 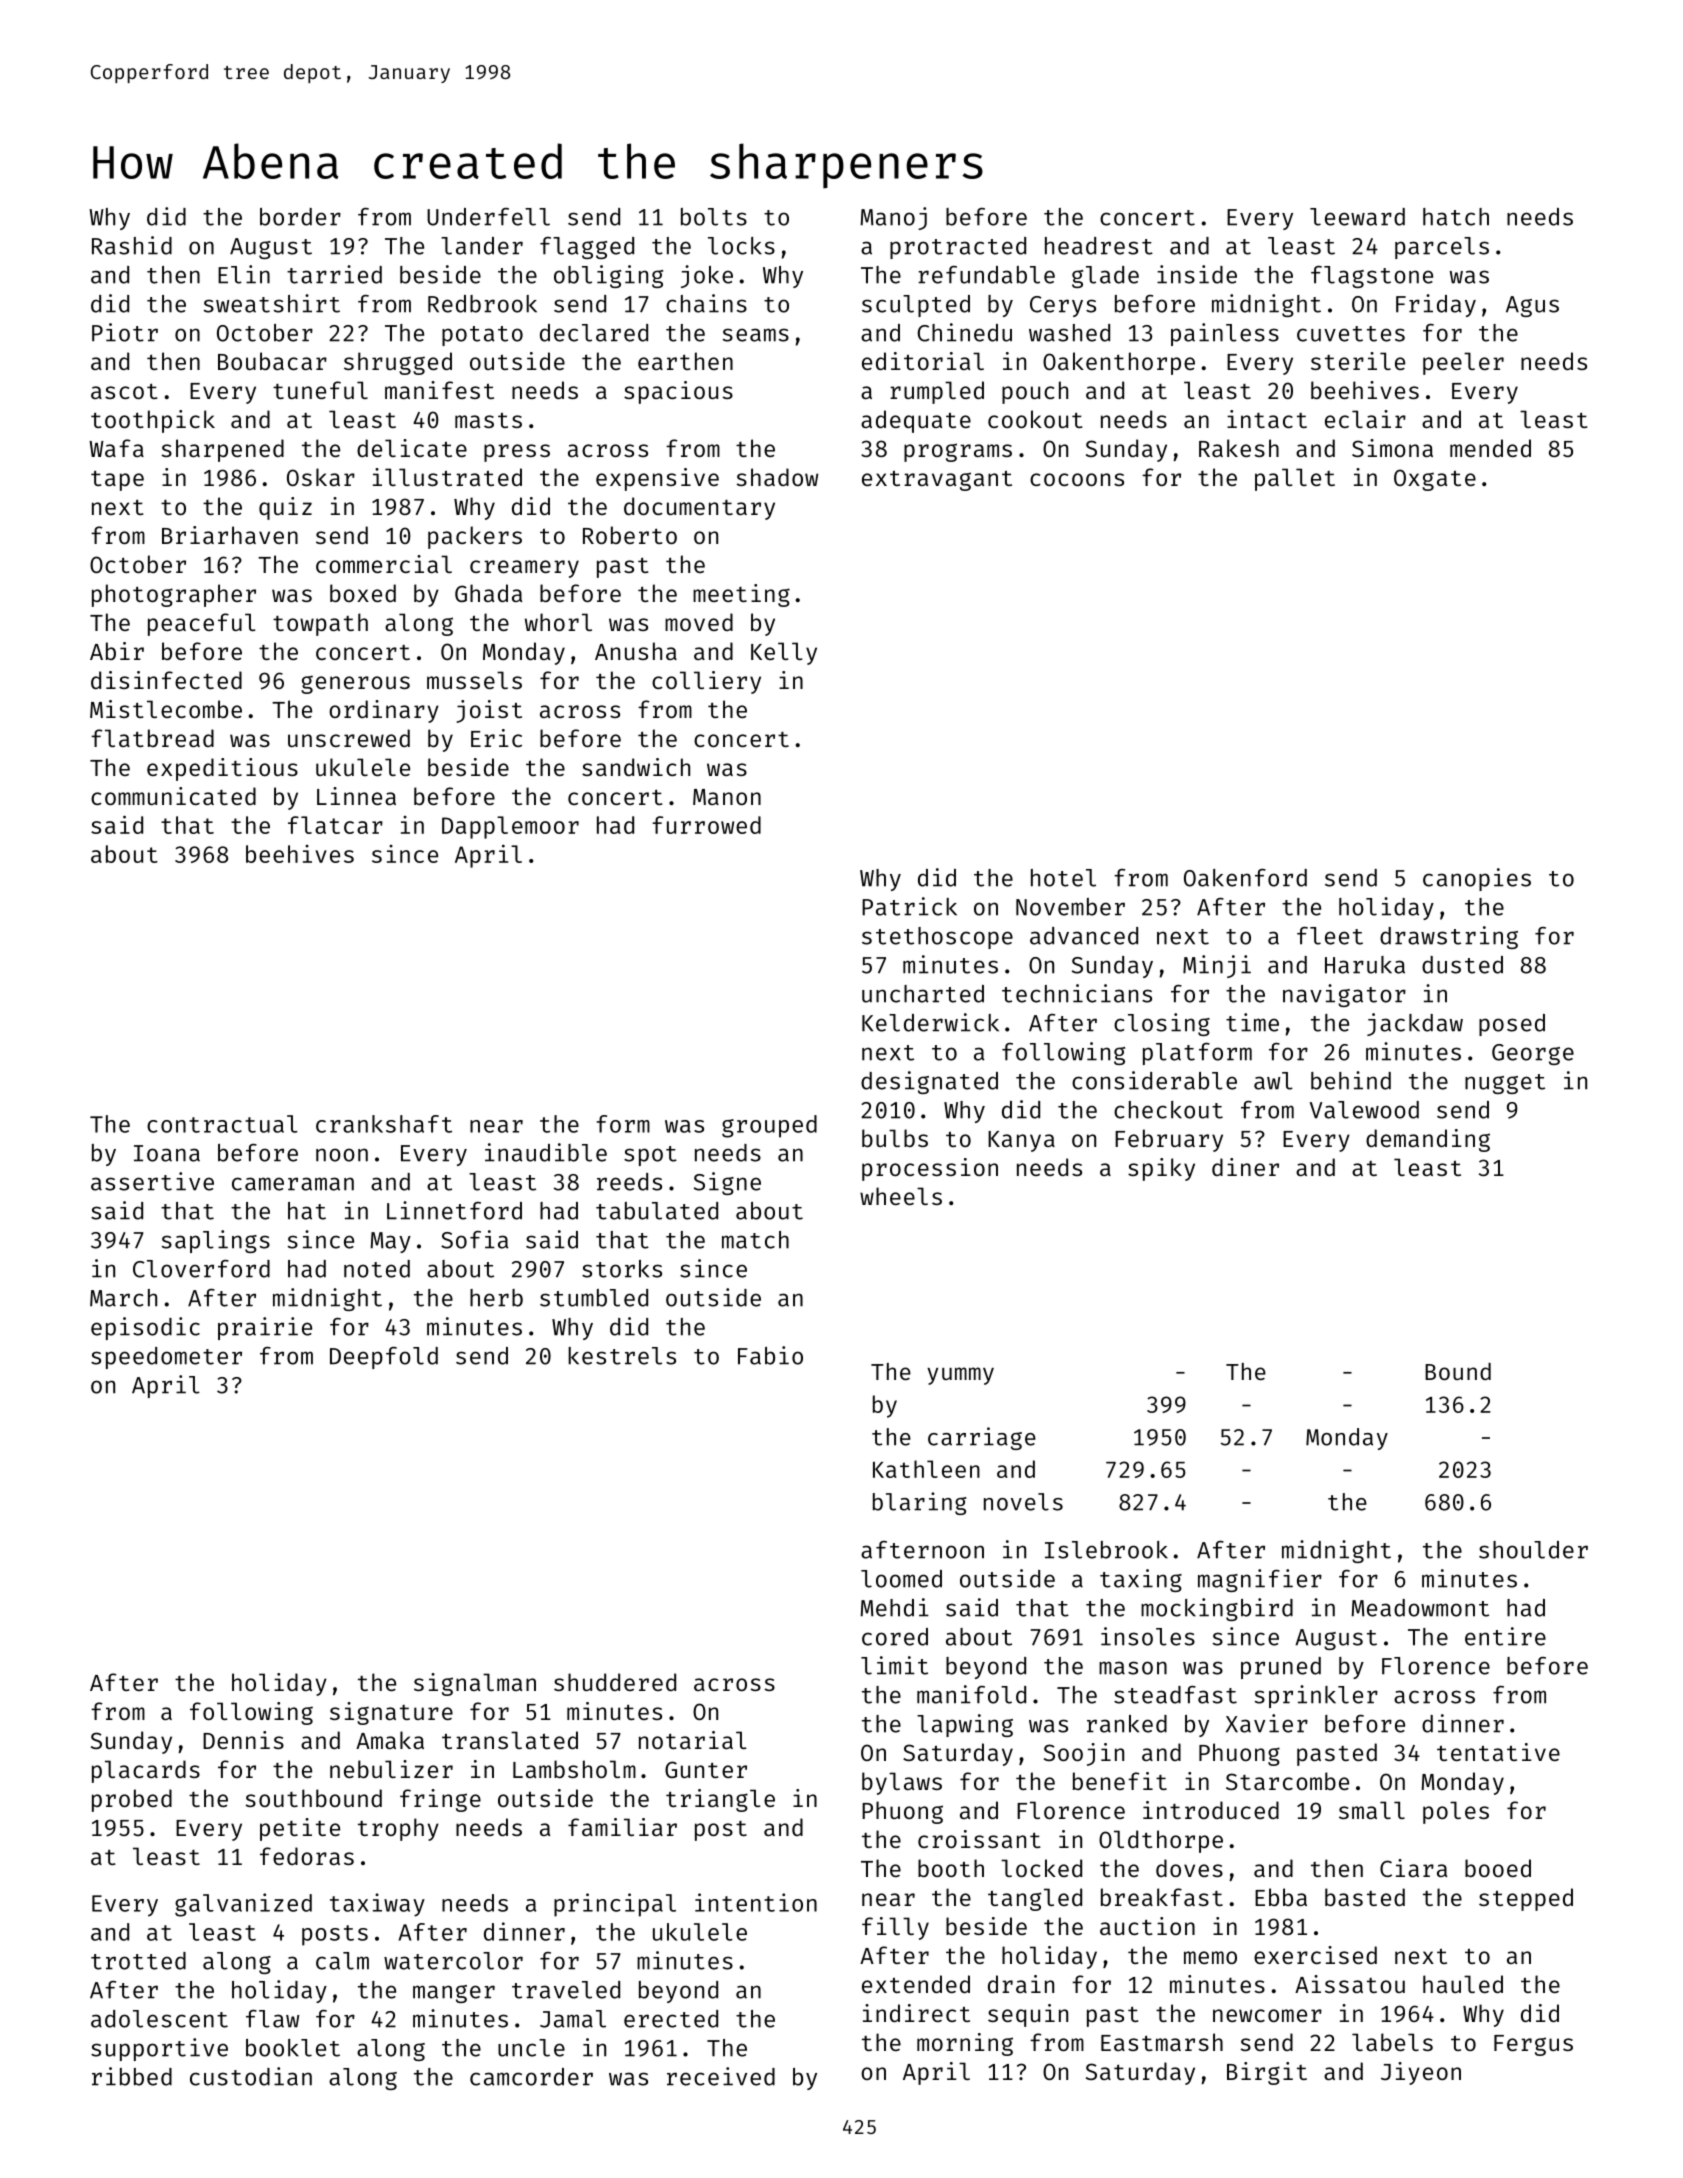 I want to click on limit, so click(x=894, y=1665).
